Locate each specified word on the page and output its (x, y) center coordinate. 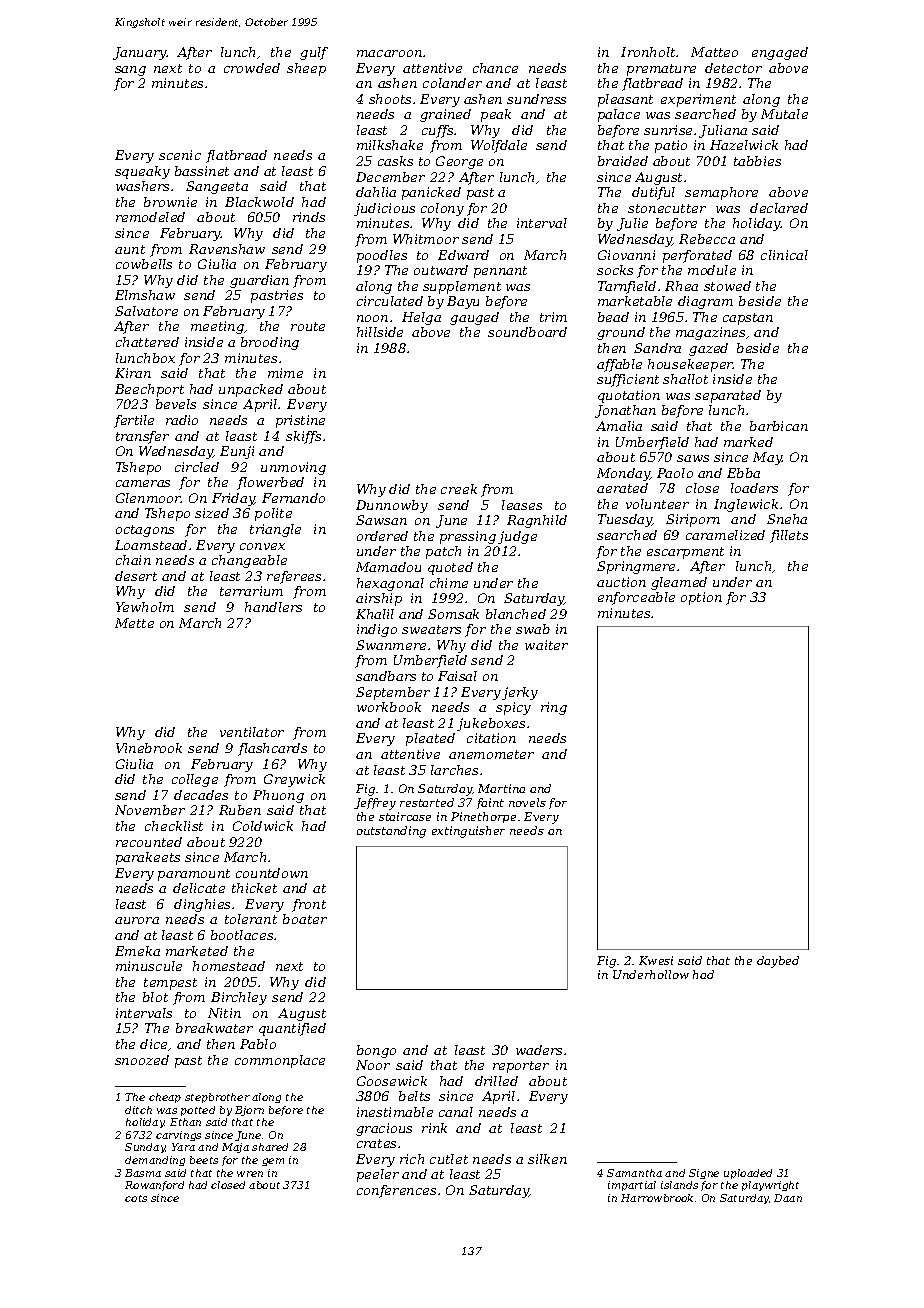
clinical (784, 255)
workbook (389, 707)
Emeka (137, 951)
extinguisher (468, 832)
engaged (780, 53)
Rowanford (154, 1186)
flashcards (272, 749)
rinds (309, 217)
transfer (142, 437)
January (140, 53)
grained (445, 115)
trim (553, 317)
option (701, 598)
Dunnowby (392, 506)
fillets (789, 536)
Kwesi (656, 960)
